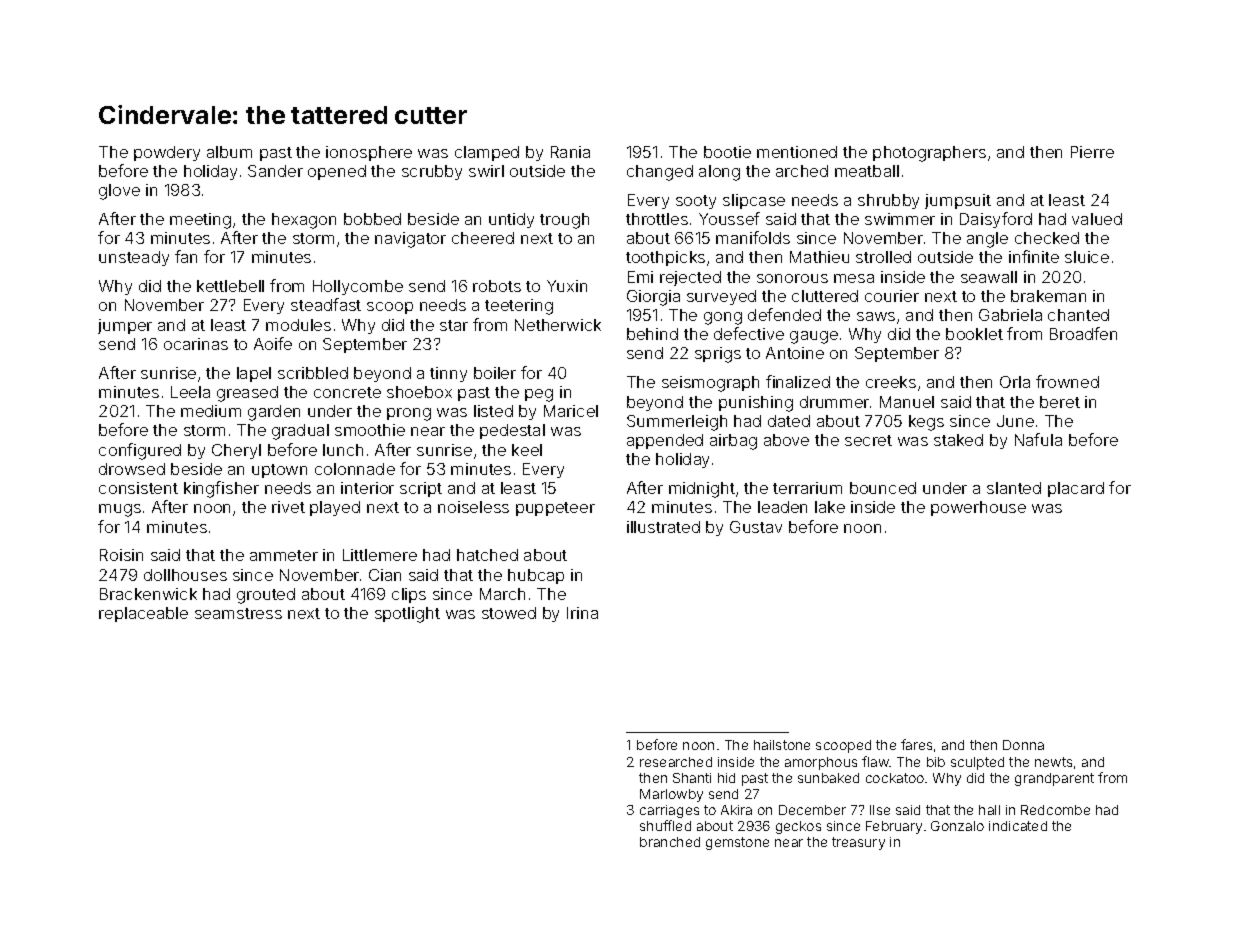 The height and width of the page is (952, 1233). I want to click on bounced, so click(883, 488).
